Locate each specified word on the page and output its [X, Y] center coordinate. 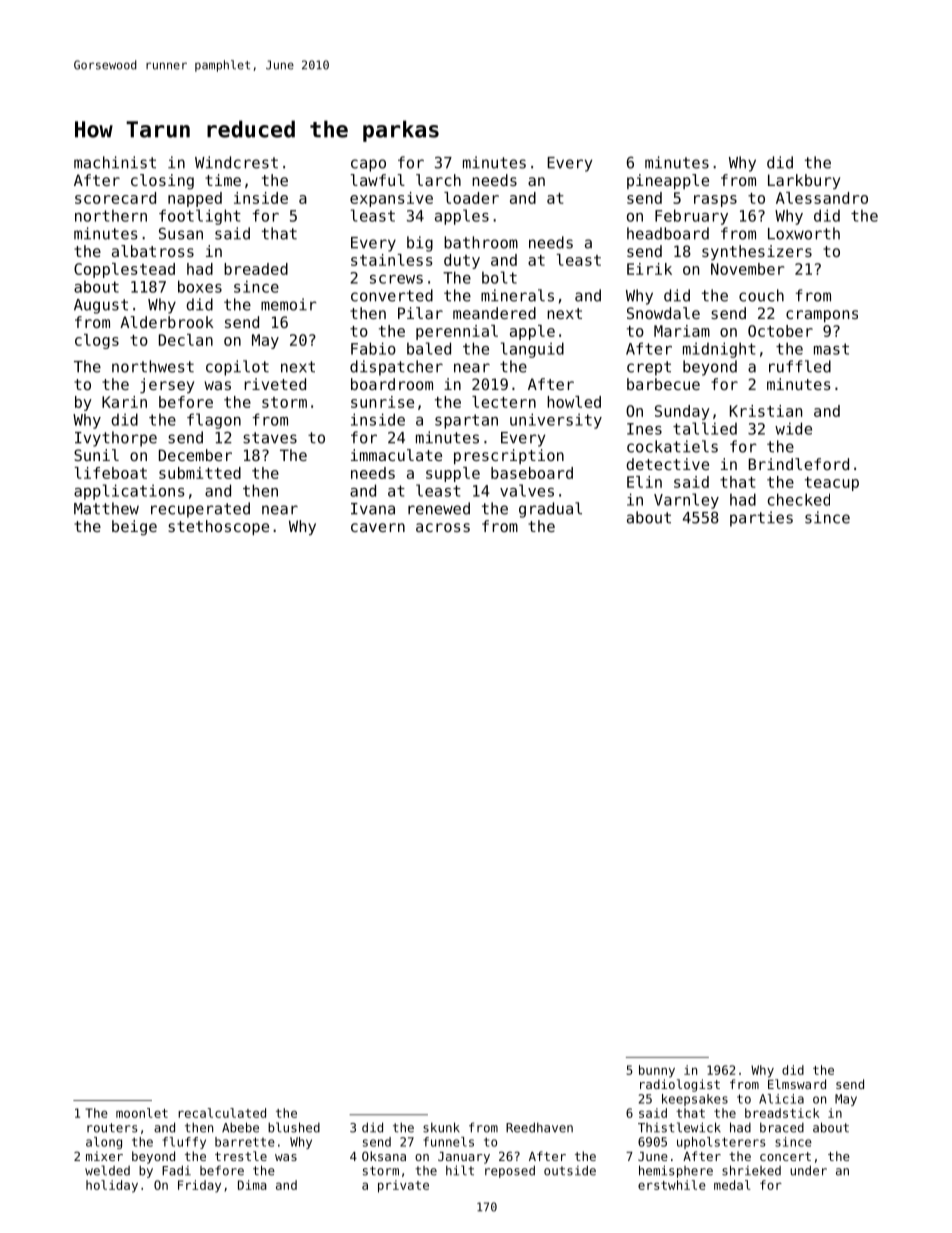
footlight [200, 217]
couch [761, 295]
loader [471, 198]
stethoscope [218, 527]
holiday [112, 1186]
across [443, 527]
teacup [832, 484]
